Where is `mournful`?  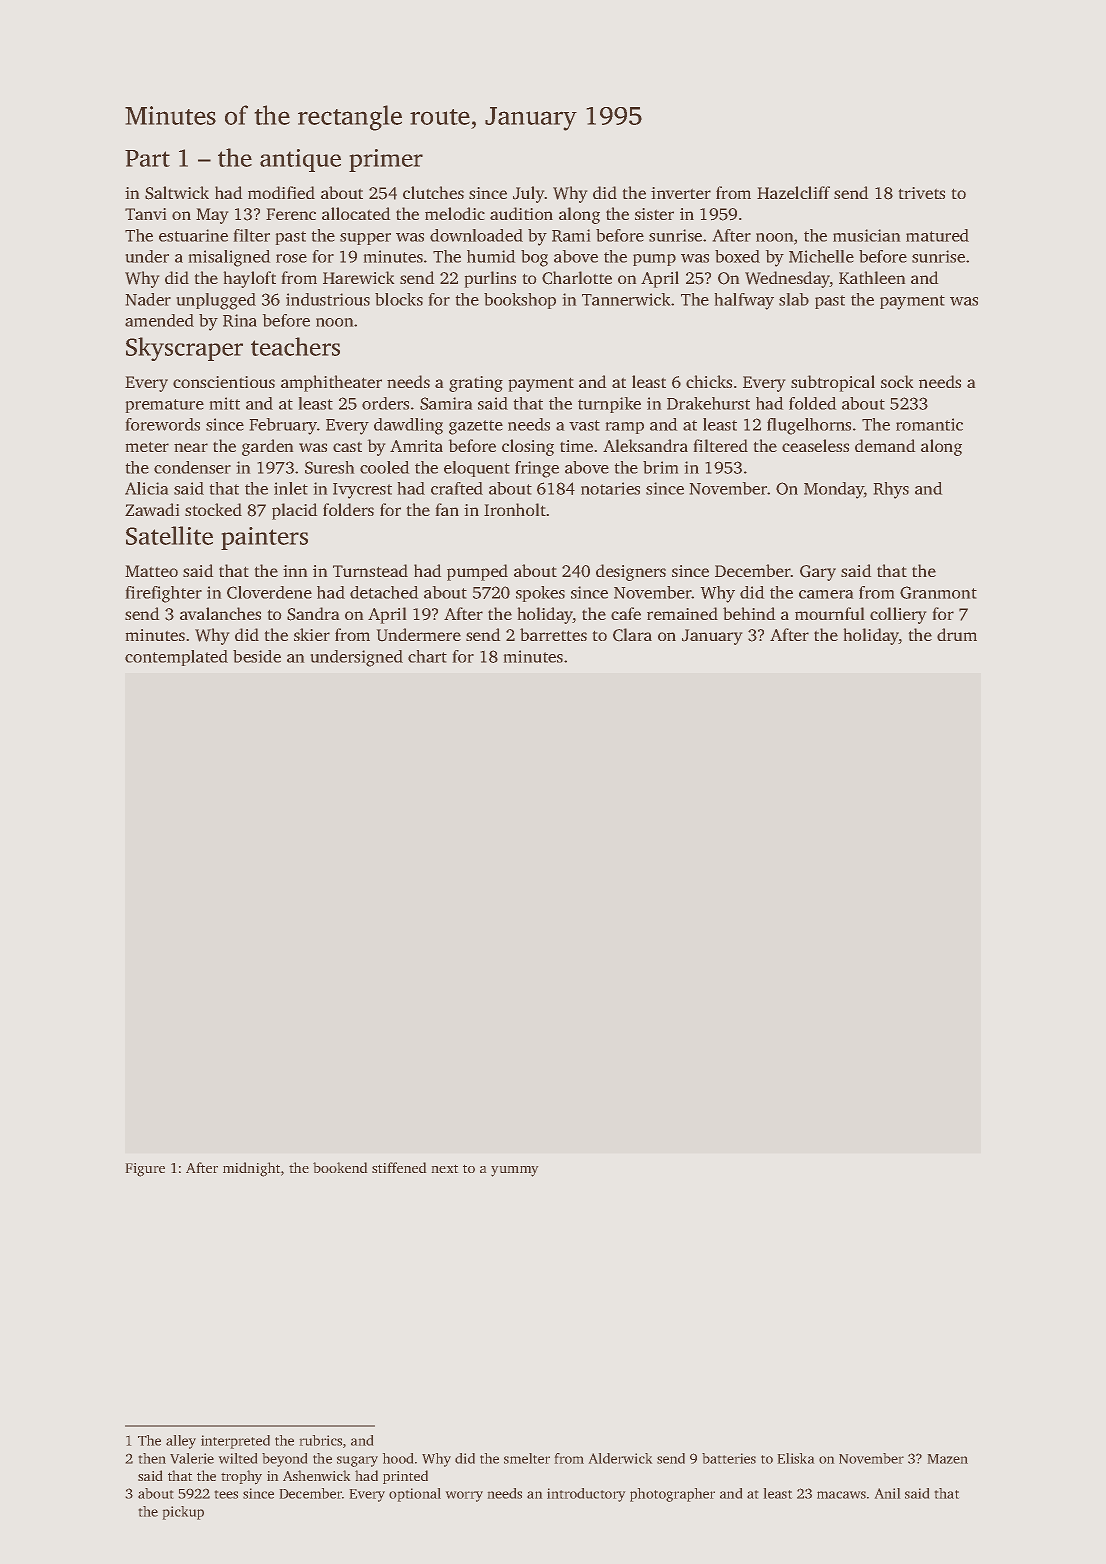 mournful is located at coordinates (830, 613).
